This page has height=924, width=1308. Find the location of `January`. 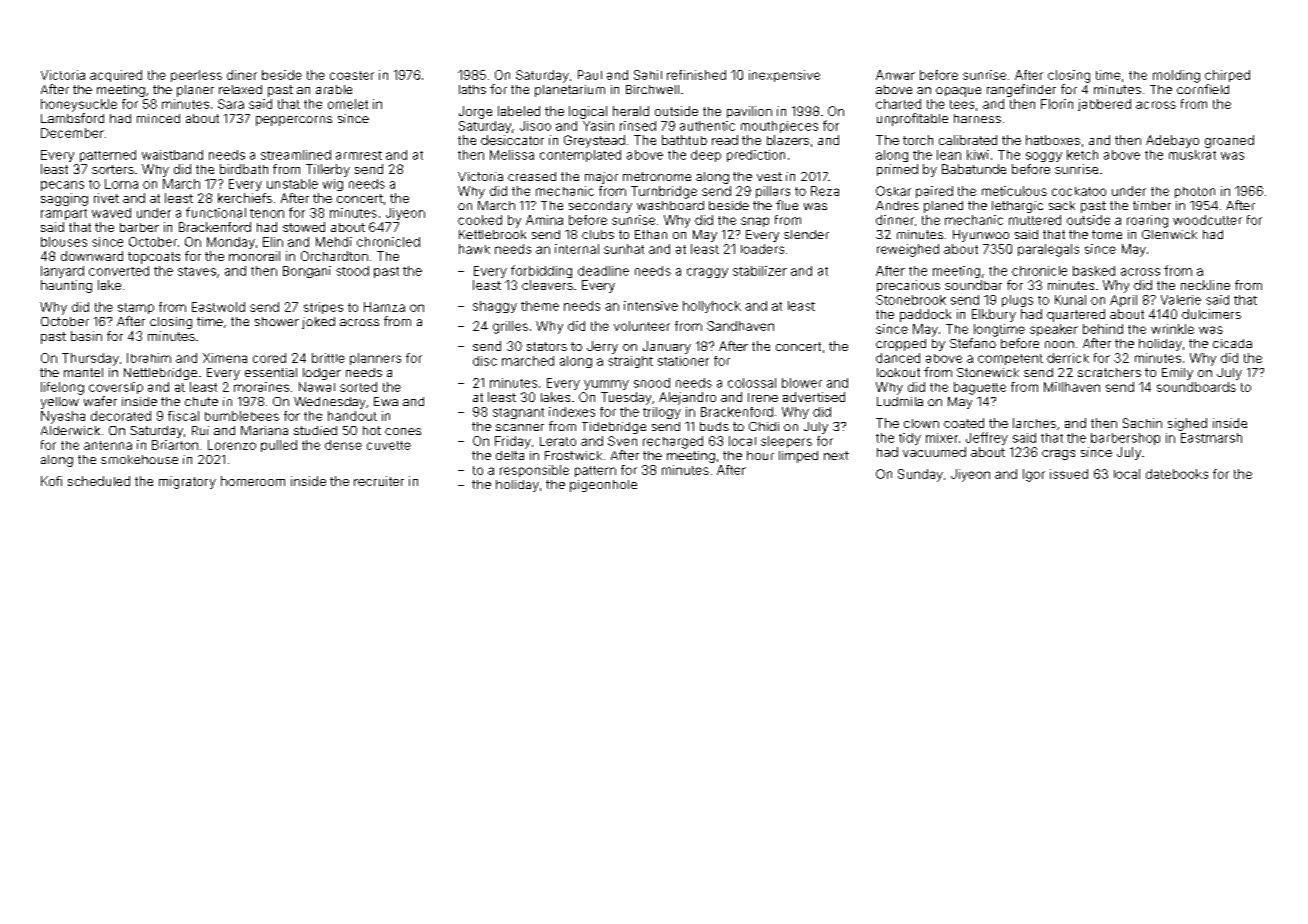

January is located at coordinates (667, 347).
